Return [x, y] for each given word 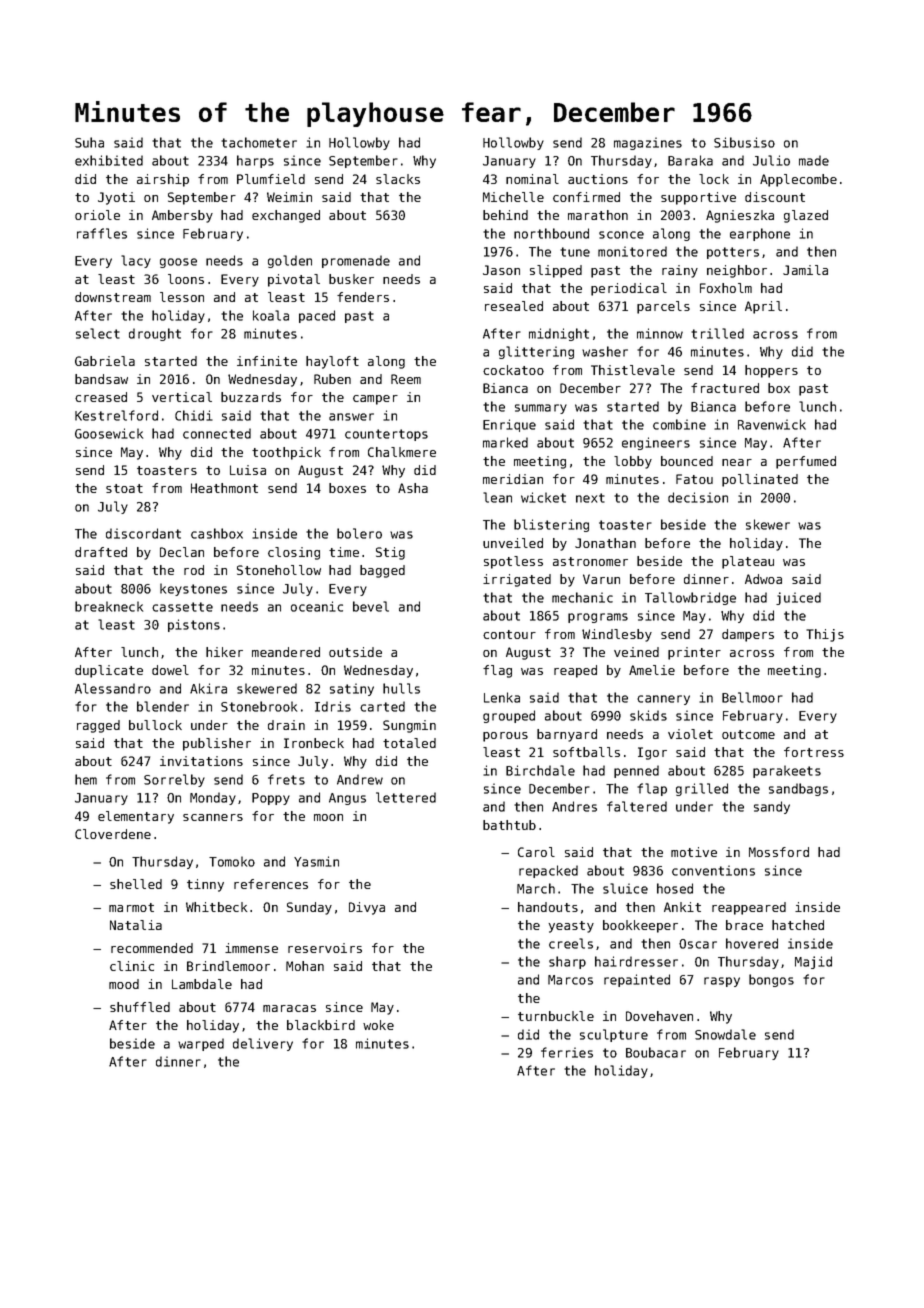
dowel [170, 670]
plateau [748, 562]
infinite [267, 361]
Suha [89, 142]
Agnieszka [740, 216]
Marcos [570, 980]
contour [509, 634]
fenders [363, 297]
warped [201, 1044]
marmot [131, 907]
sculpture [614, 1035]
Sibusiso [744, 142]
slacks [398, 179]
